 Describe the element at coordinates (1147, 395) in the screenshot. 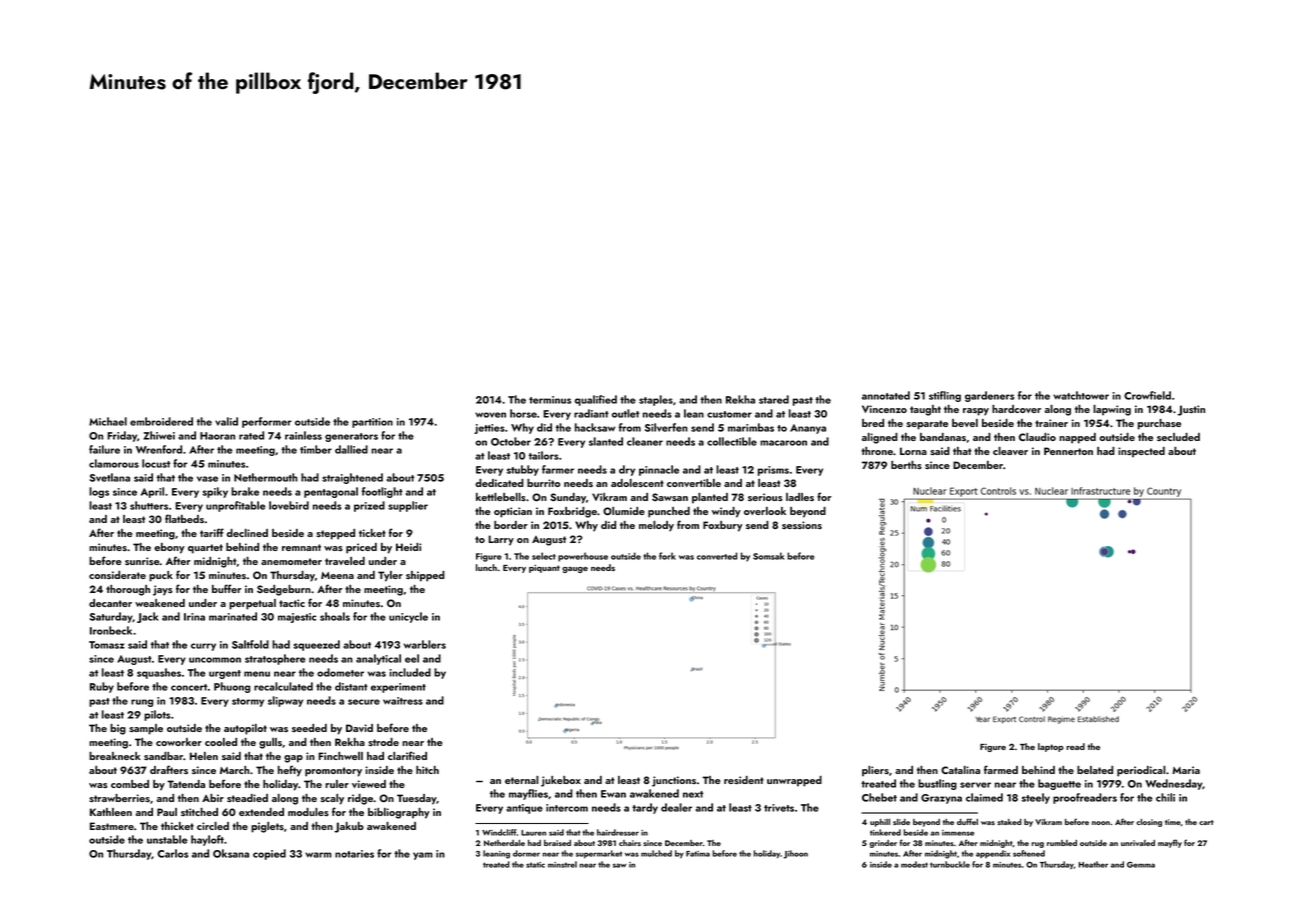

I see `Crowfield` at that location.
